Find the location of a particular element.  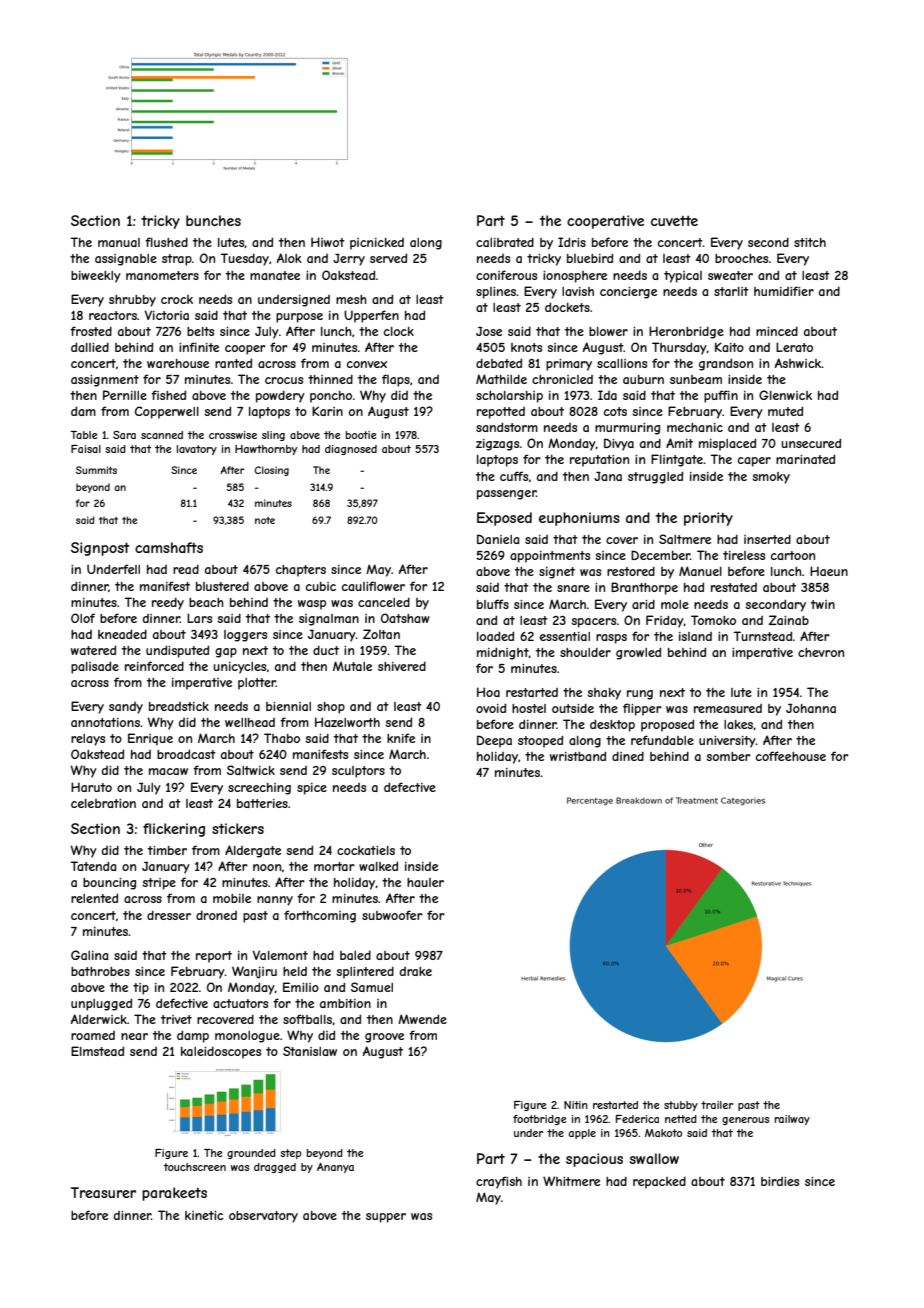

marinated is located at coordinates (805, 459).
